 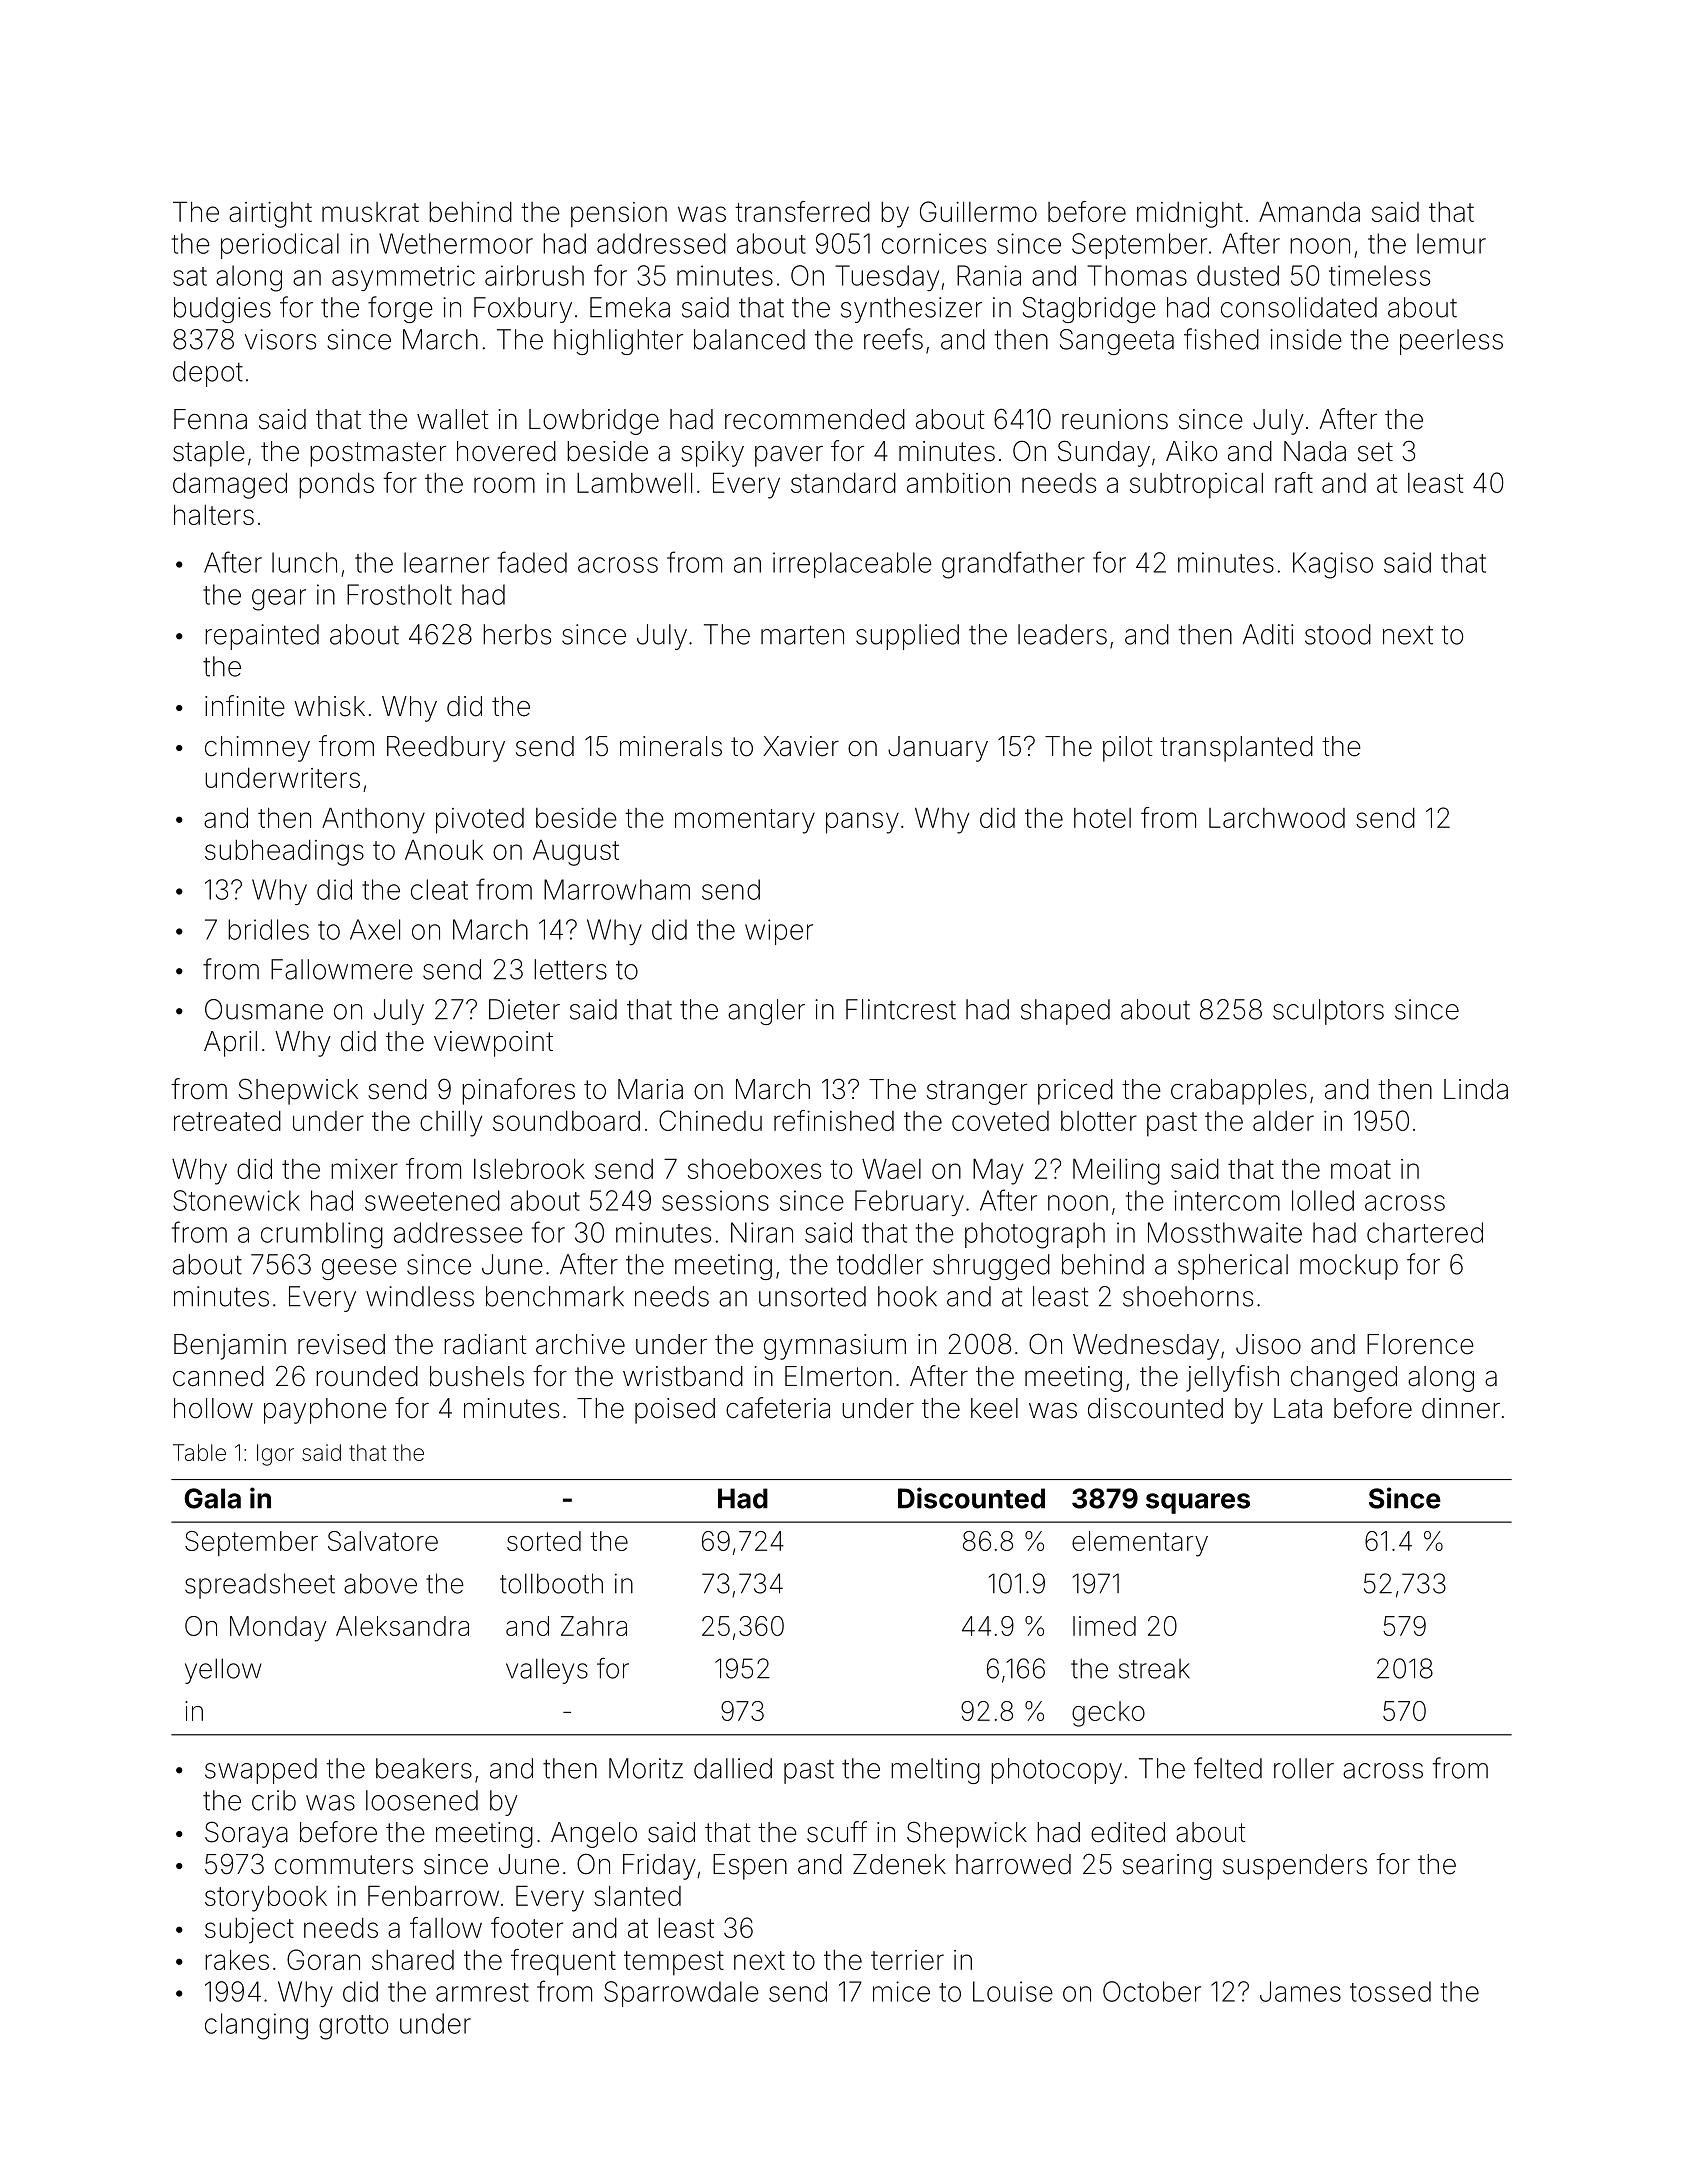 What do you see at coordinates (1338, 634) in the document?
I see `stood` at bounding box center [1338, 634].
